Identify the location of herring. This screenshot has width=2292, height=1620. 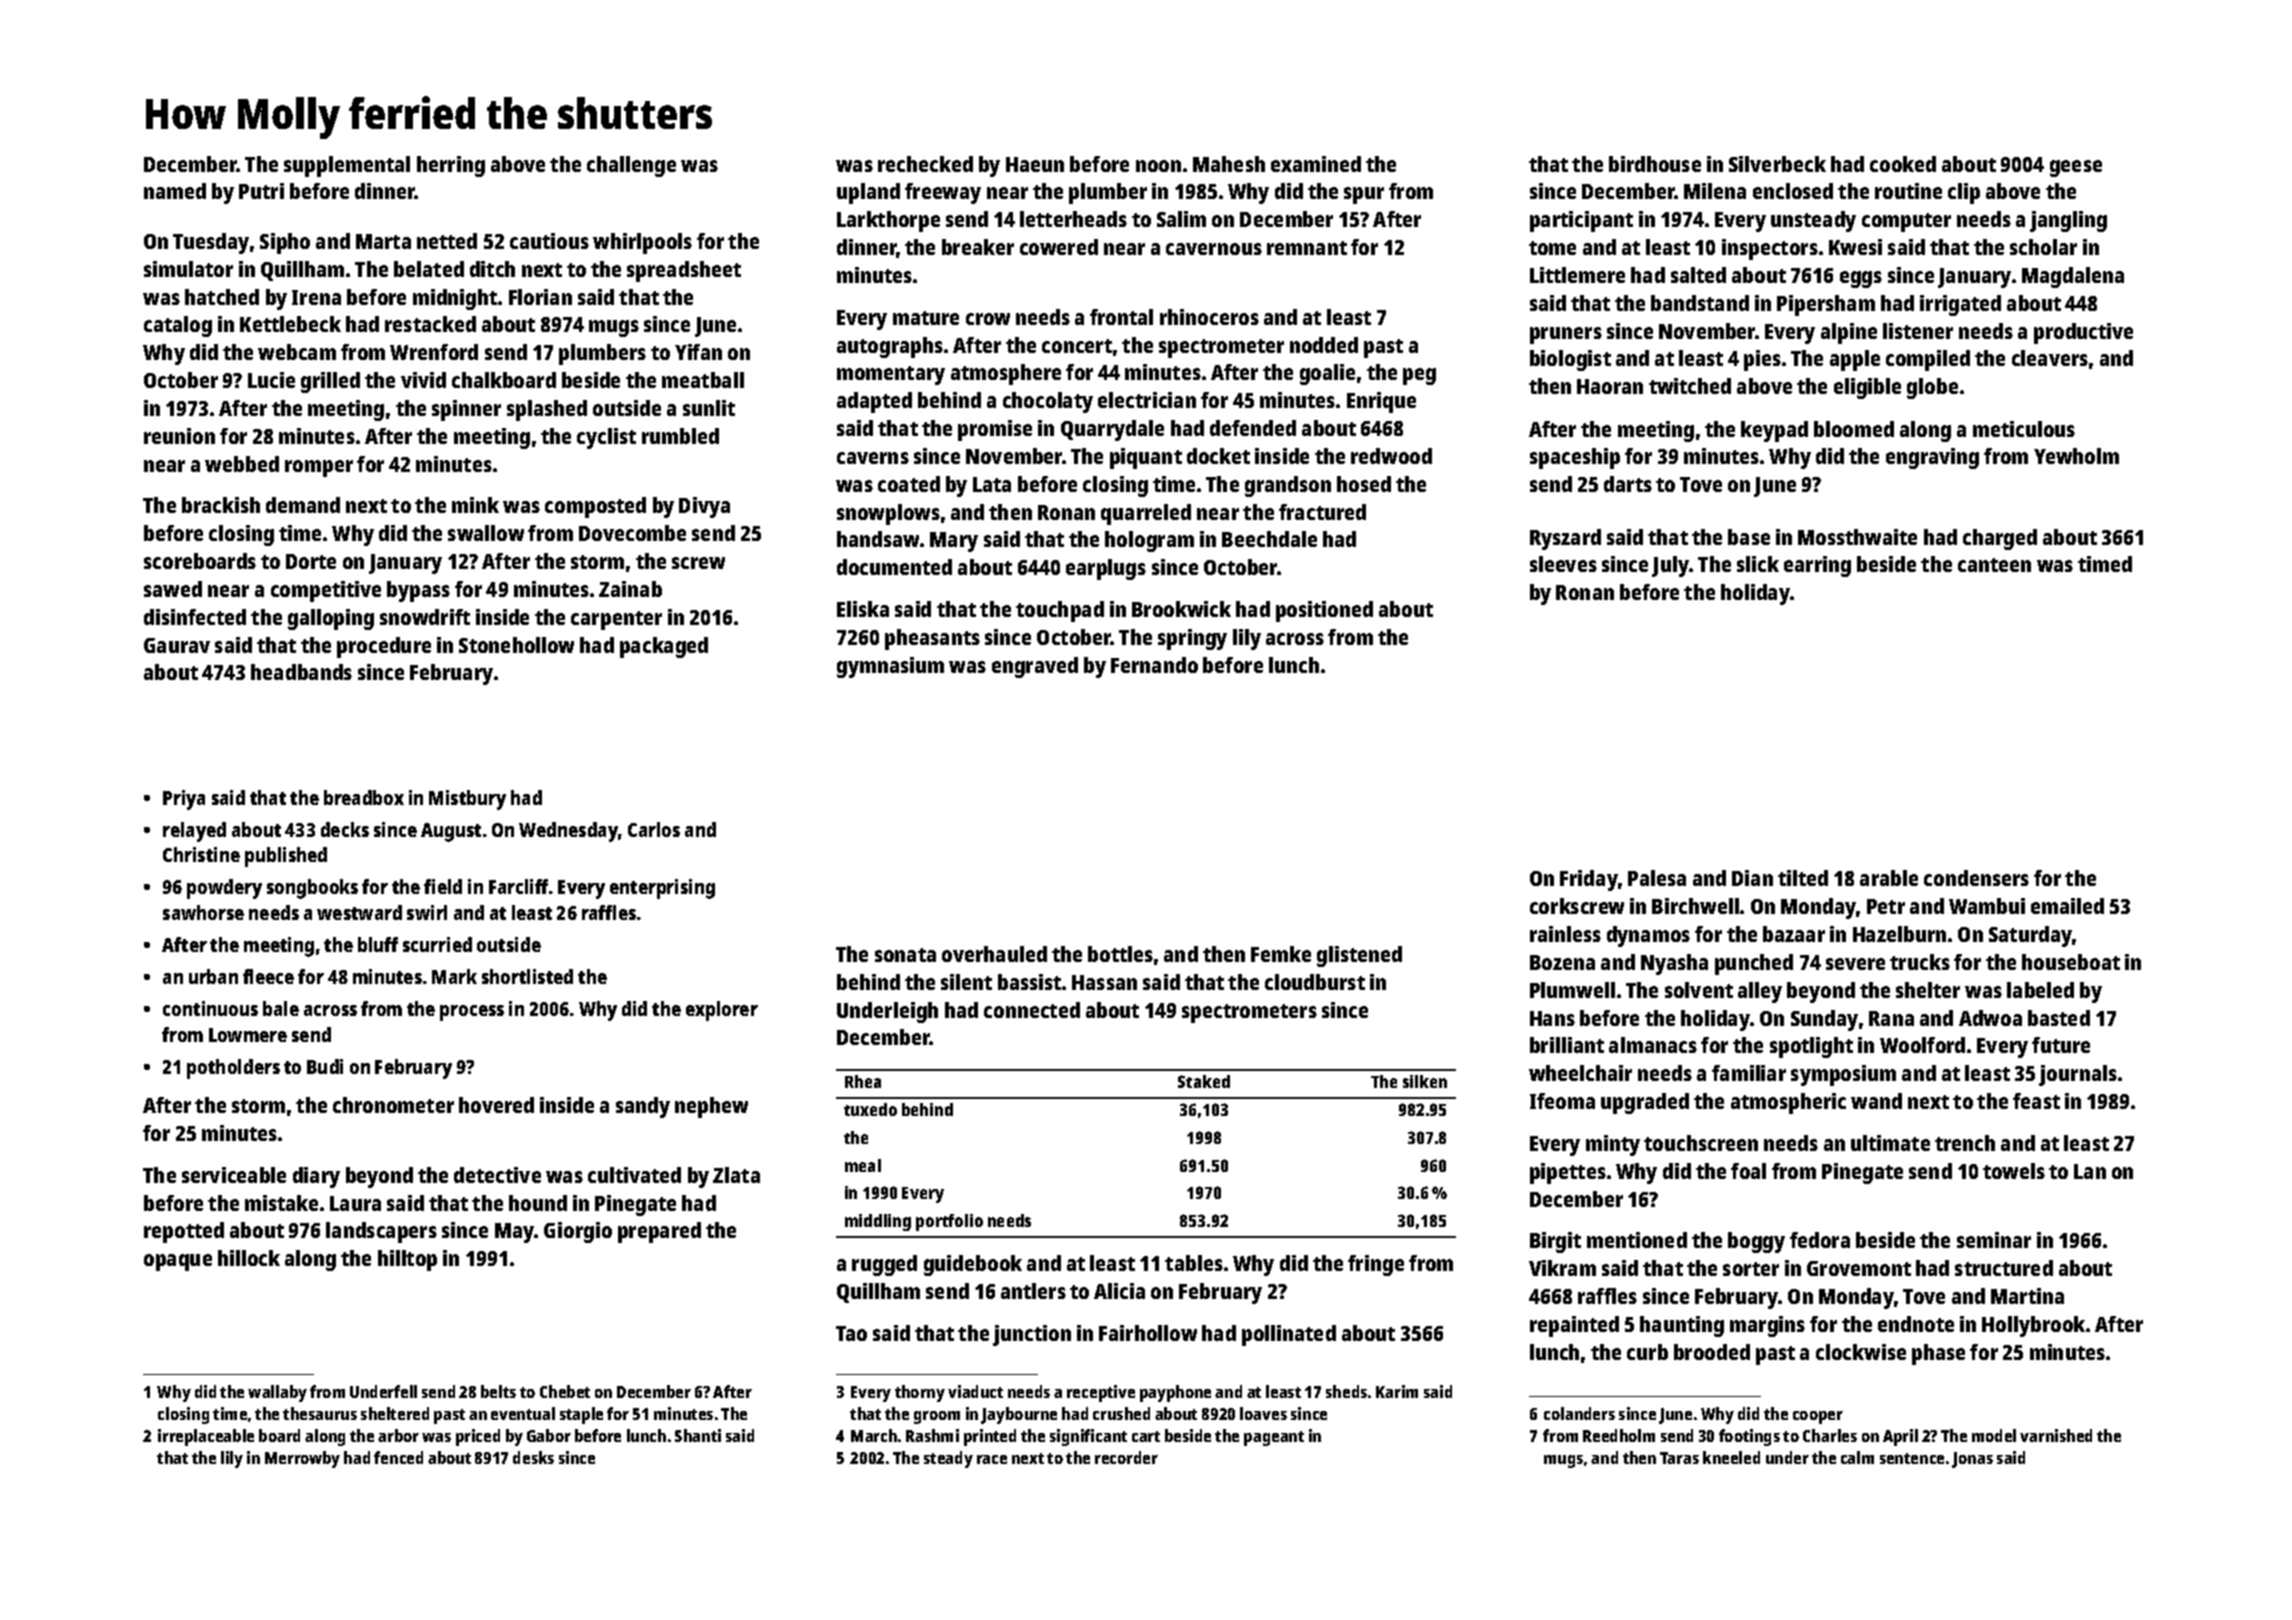
(451, 166).
